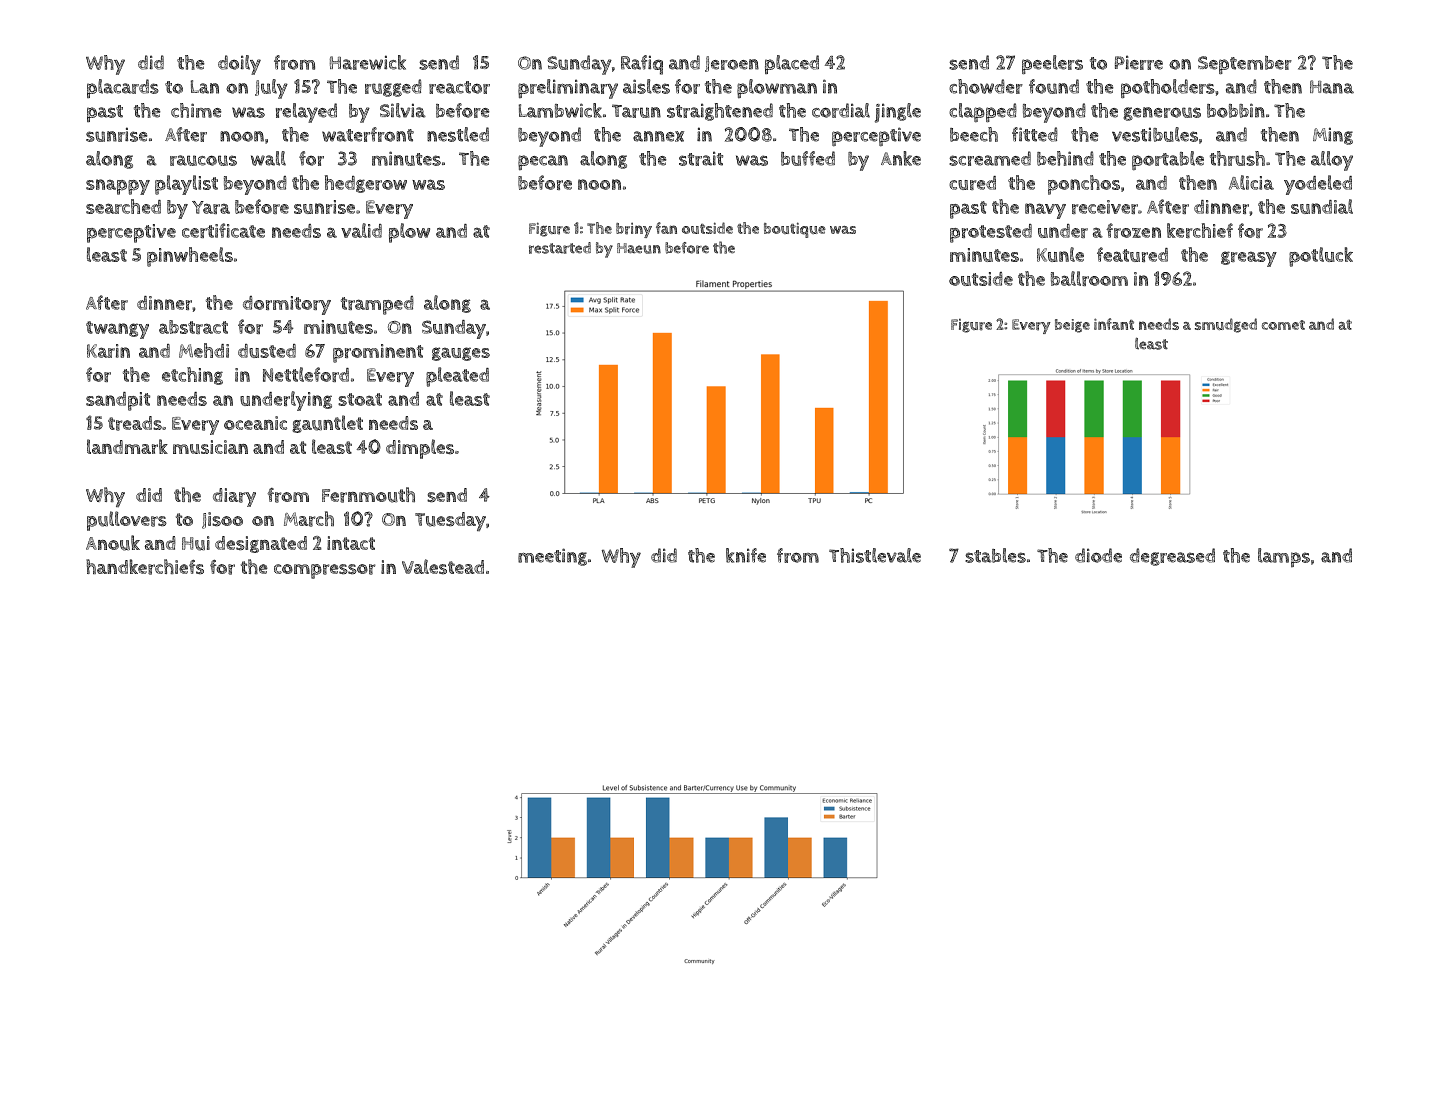 This screenshot has width=1439, height=1112. What do you see at coordinates (701, 158) in the screenshot?
I see `strait` at bounding box center [701, 158].
